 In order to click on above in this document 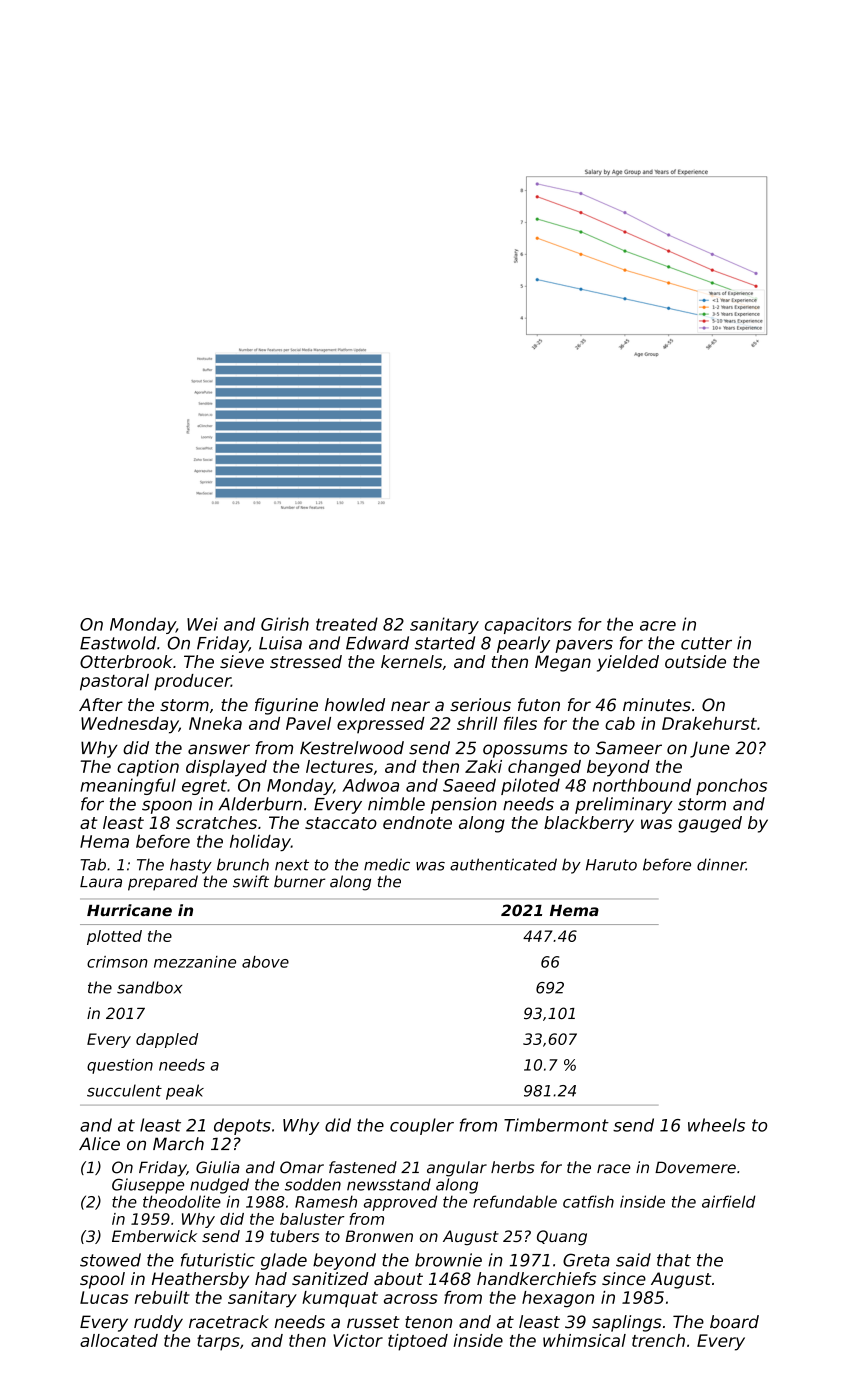, I will do `click(265, 962)`.
